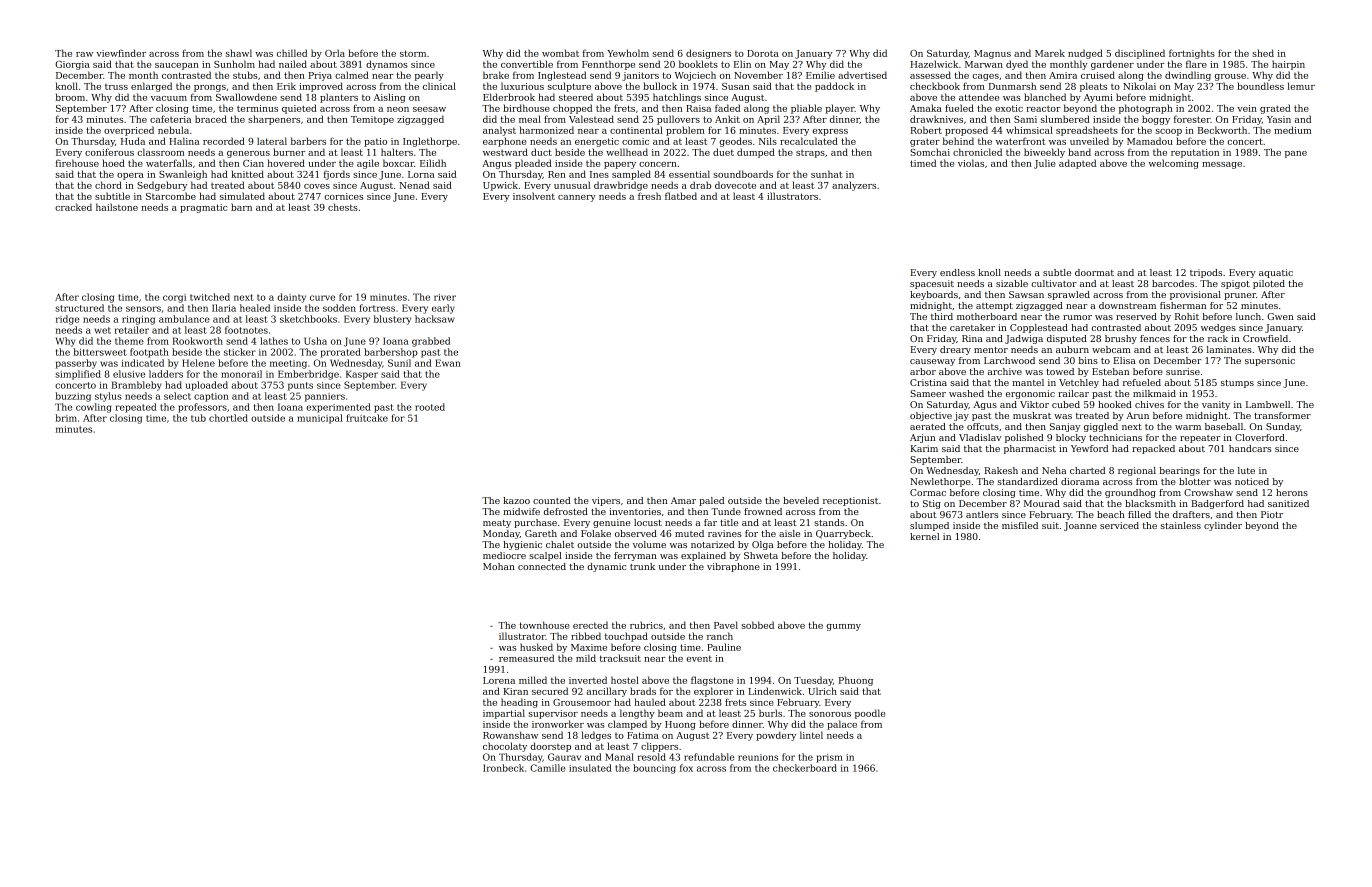 Image resolution: width=1372 pixels, height=887 pixels. What do you see at coordinates (246, 97) in the page?
I see `Swallowdene` at bounding box center [246, 97].
